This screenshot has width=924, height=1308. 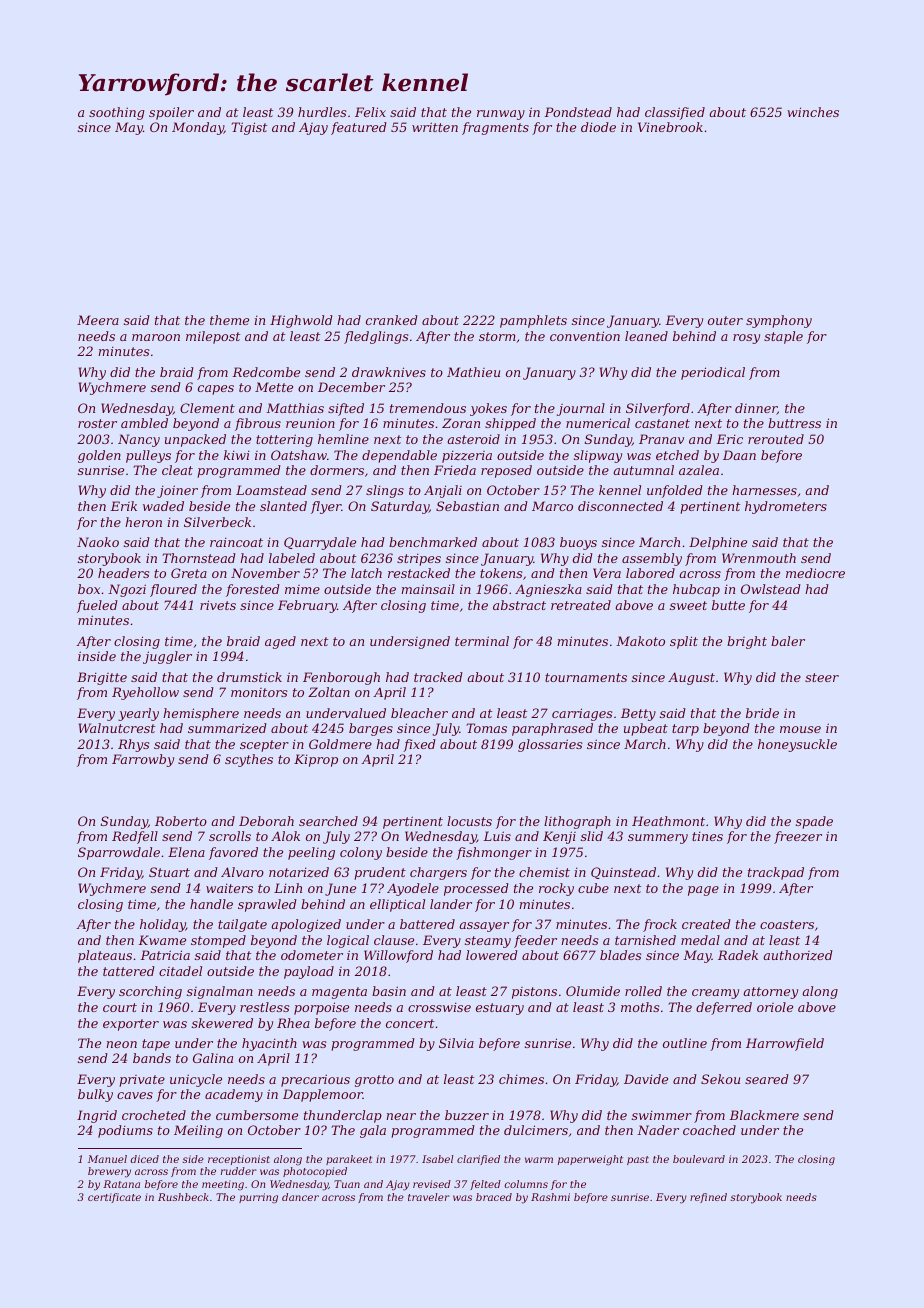 I want to click on coasters, so click(x=787, y=924).
